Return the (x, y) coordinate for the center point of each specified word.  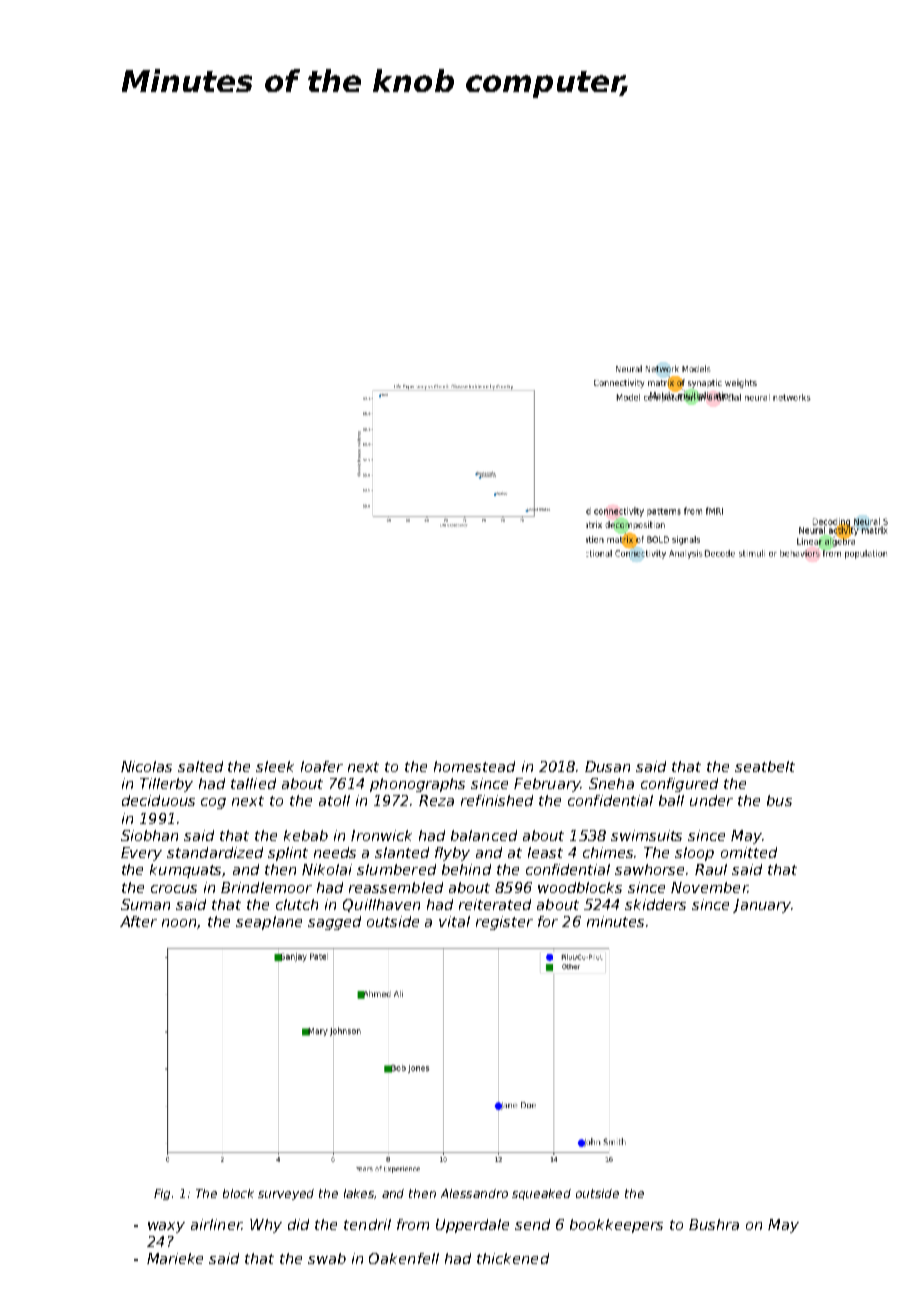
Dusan (607, 766)
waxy (166, 1227)
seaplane (269, 923)
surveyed (286, 1194)
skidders (655, 904)
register (504, 923)
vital (454, 921)
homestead (474, 766)
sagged (334, 923)
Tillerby (166, 785)
